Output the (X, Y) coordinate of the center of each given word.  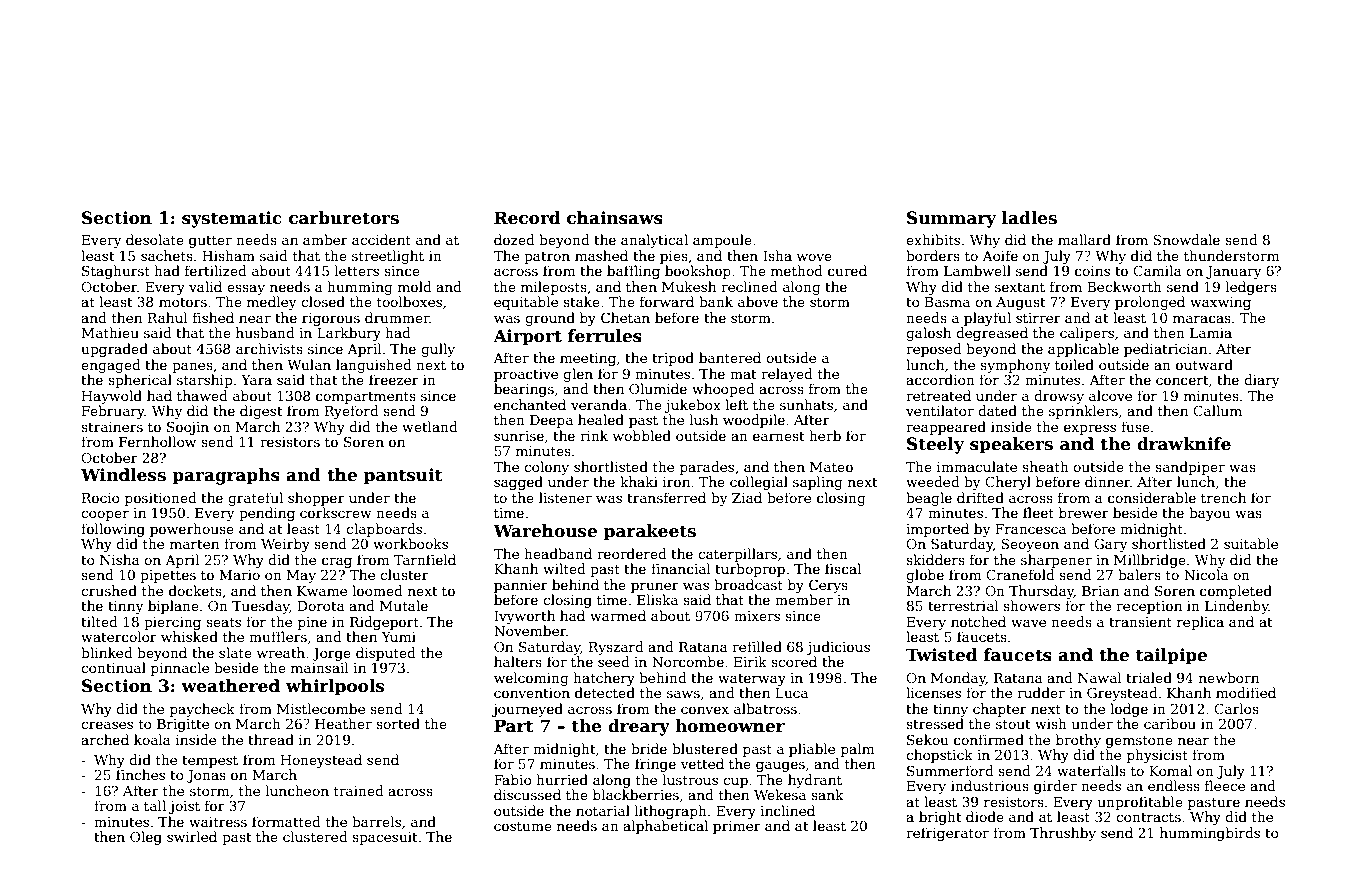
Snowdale (1186, 239)
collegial (759, 483)
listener (565, 497)
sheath (1045, 466)
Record (527, 218)
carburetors (344, 218)
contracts (1148, 817)
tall (155, 805)
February (113, 412)
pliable (812, 750)
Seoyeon (1030, 545)
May (301, 576)
